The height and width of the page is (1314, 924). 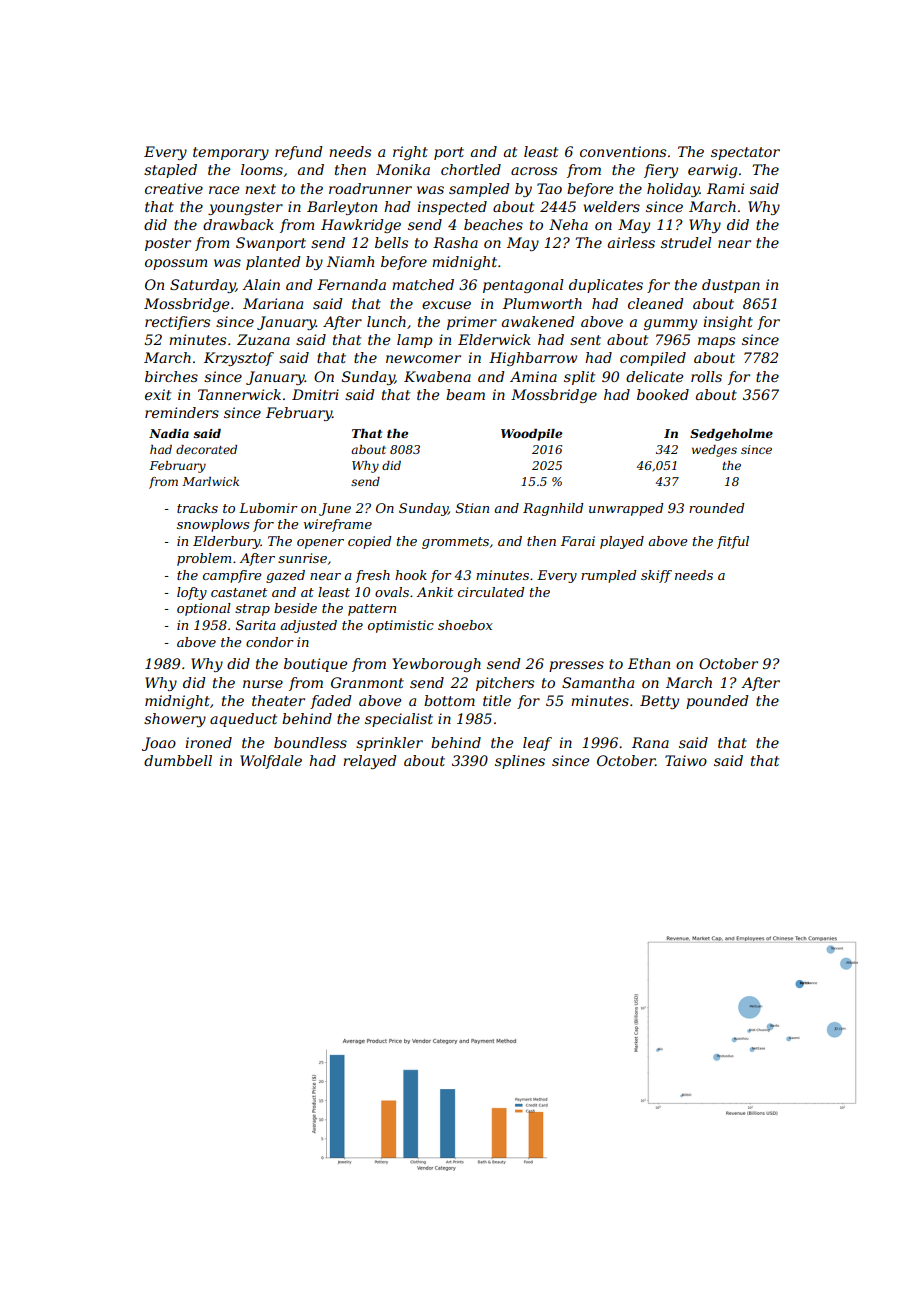 What do you see at coordinates (389, 744) in the page?
I see `sprinkler` at bounding box center [389, 744].
